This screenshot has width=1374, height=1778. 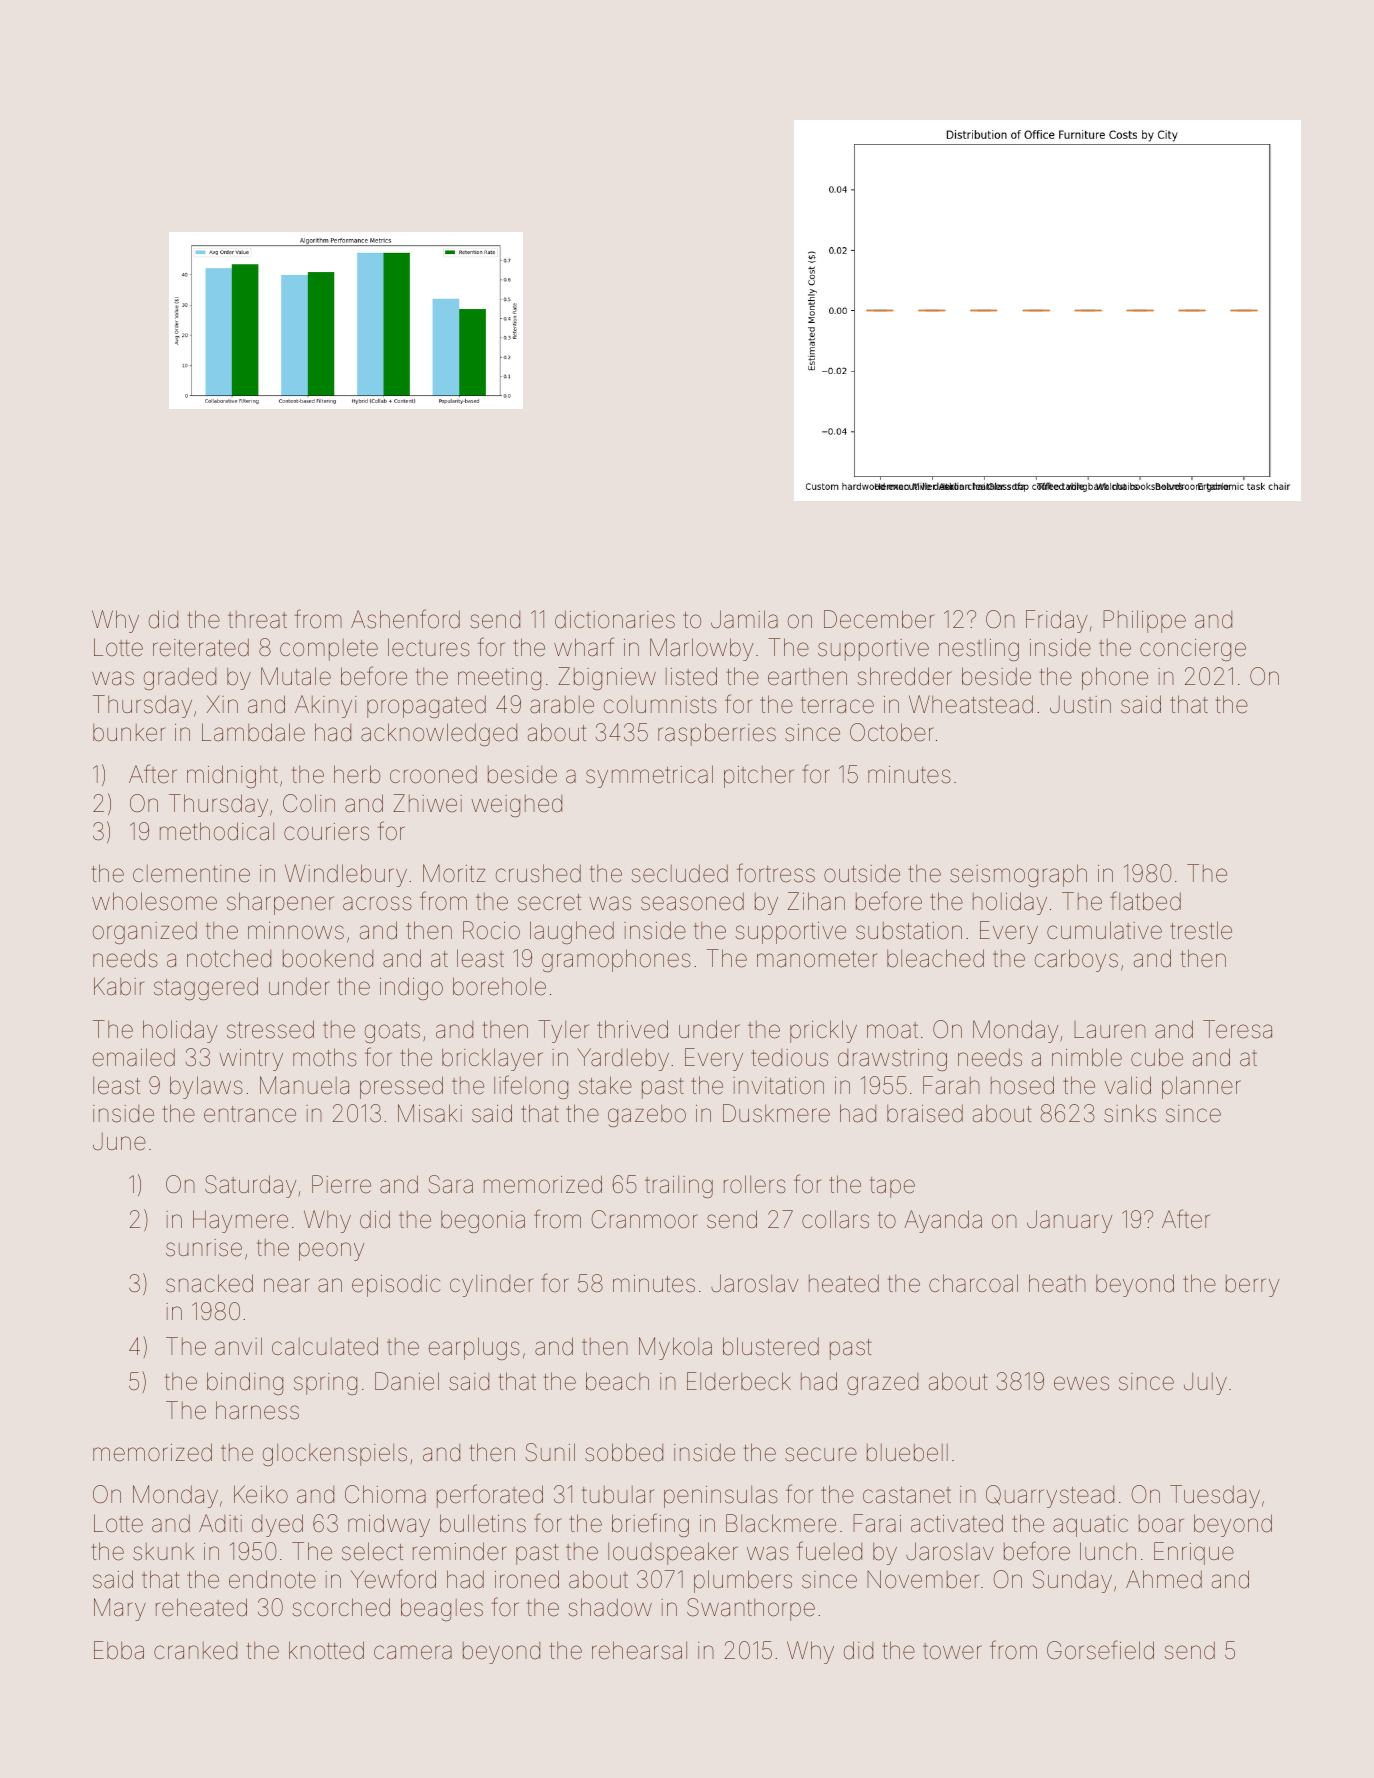 I want to click on rehearsal, so click(x=639, y=1650).
